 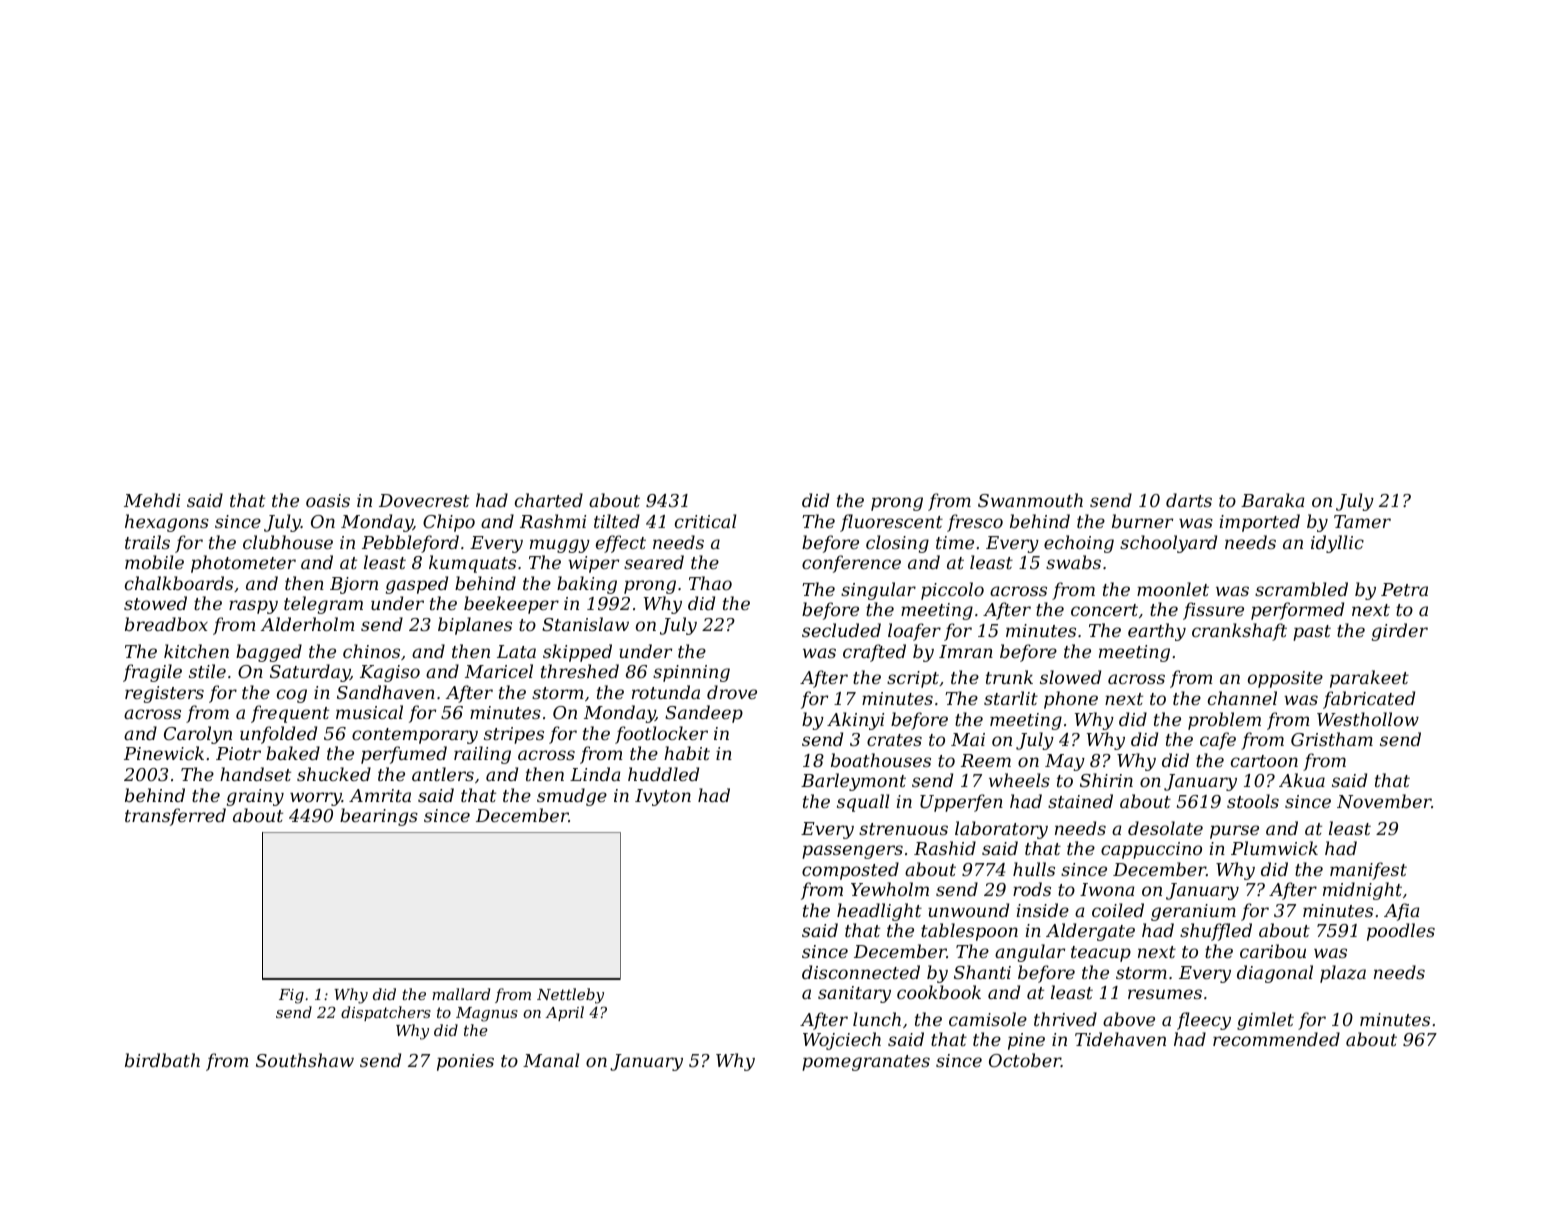 What do you see at coordinates (1224, 721) in the image?
I see `problem` at bounding box center [1224, 721].
